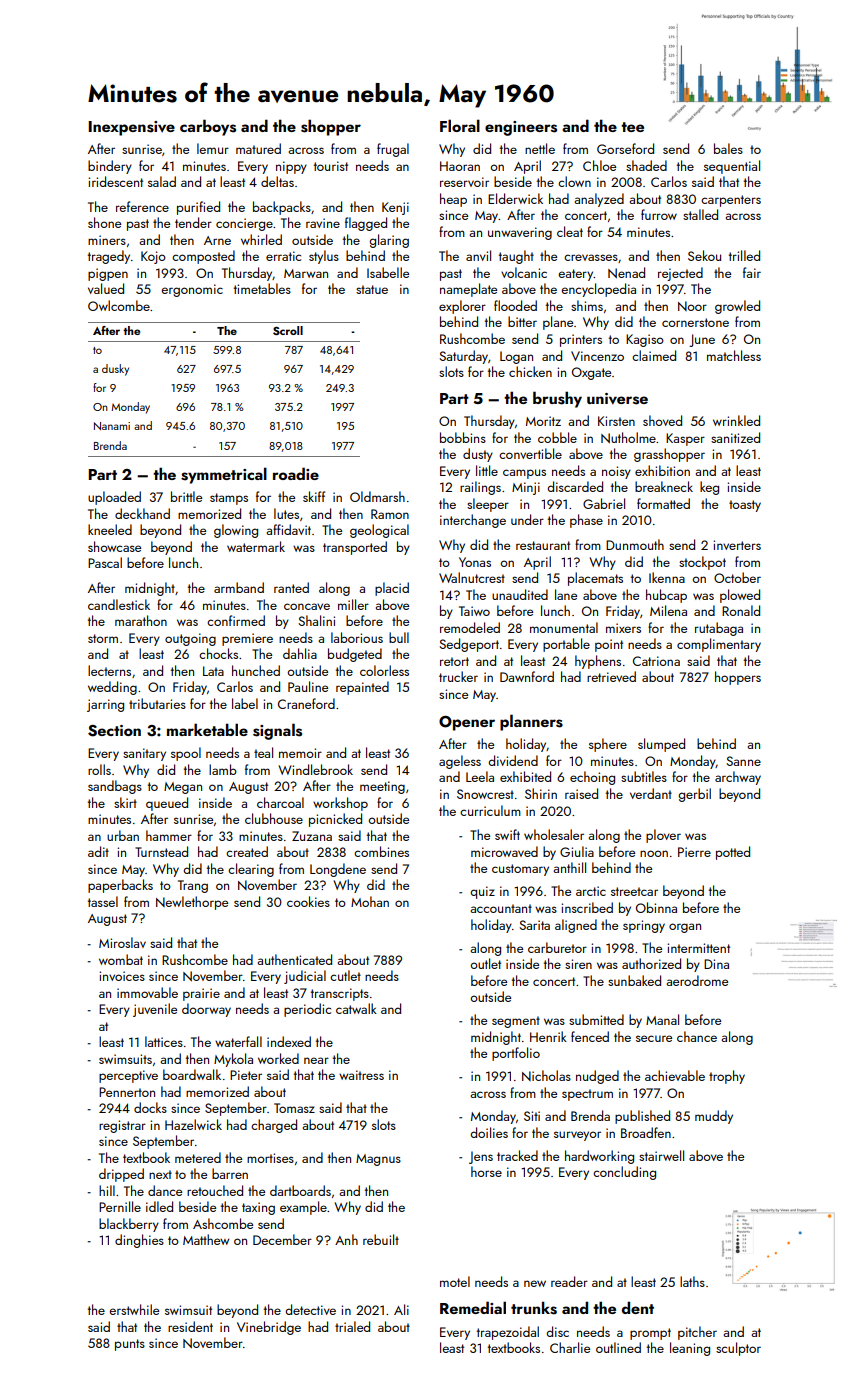 The height and width of the page is (1400, 849). I want to click on Kenji, so click(395, 208).
